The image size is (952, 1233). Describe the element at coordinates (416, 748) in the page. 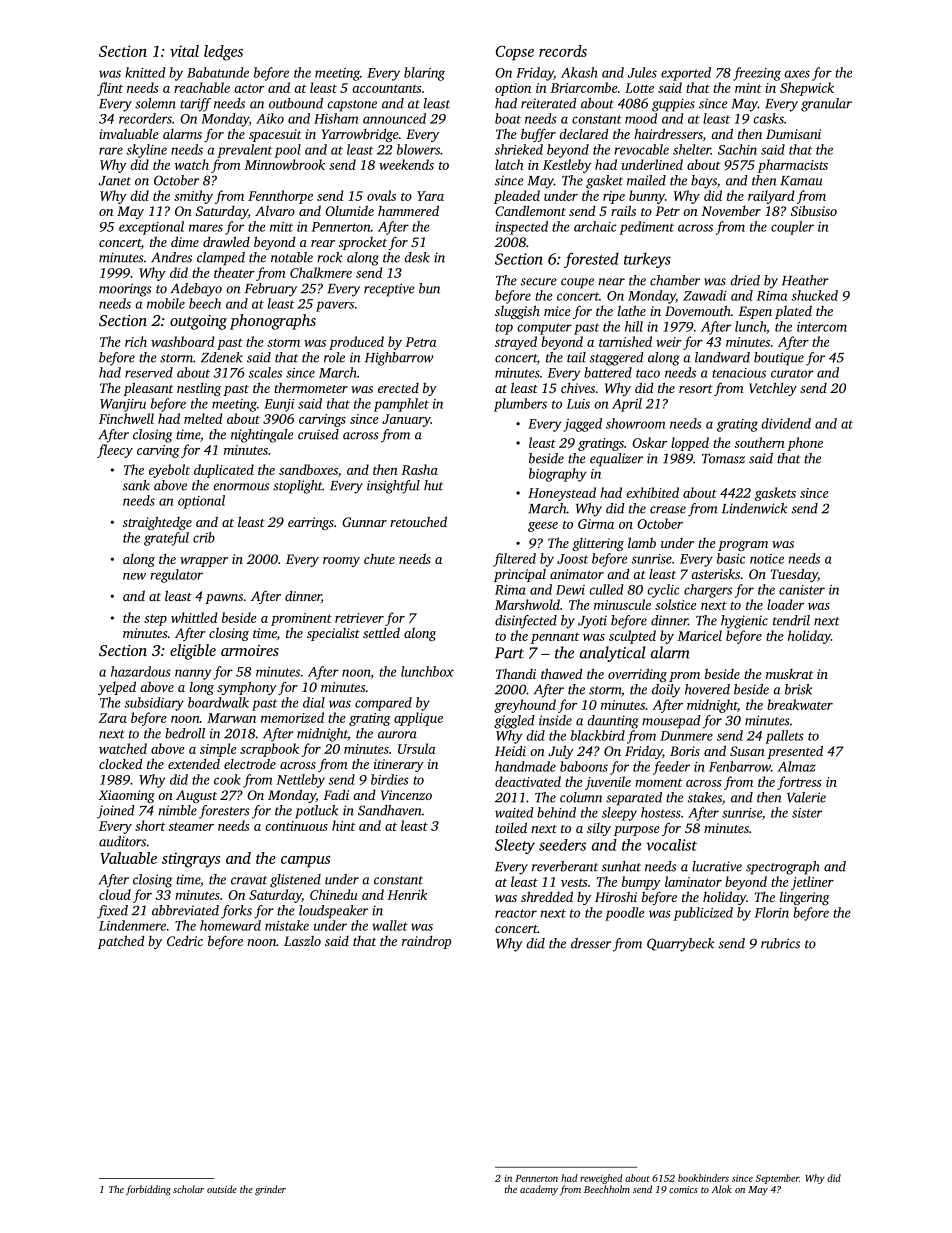

I see `Ursula` at that location.
